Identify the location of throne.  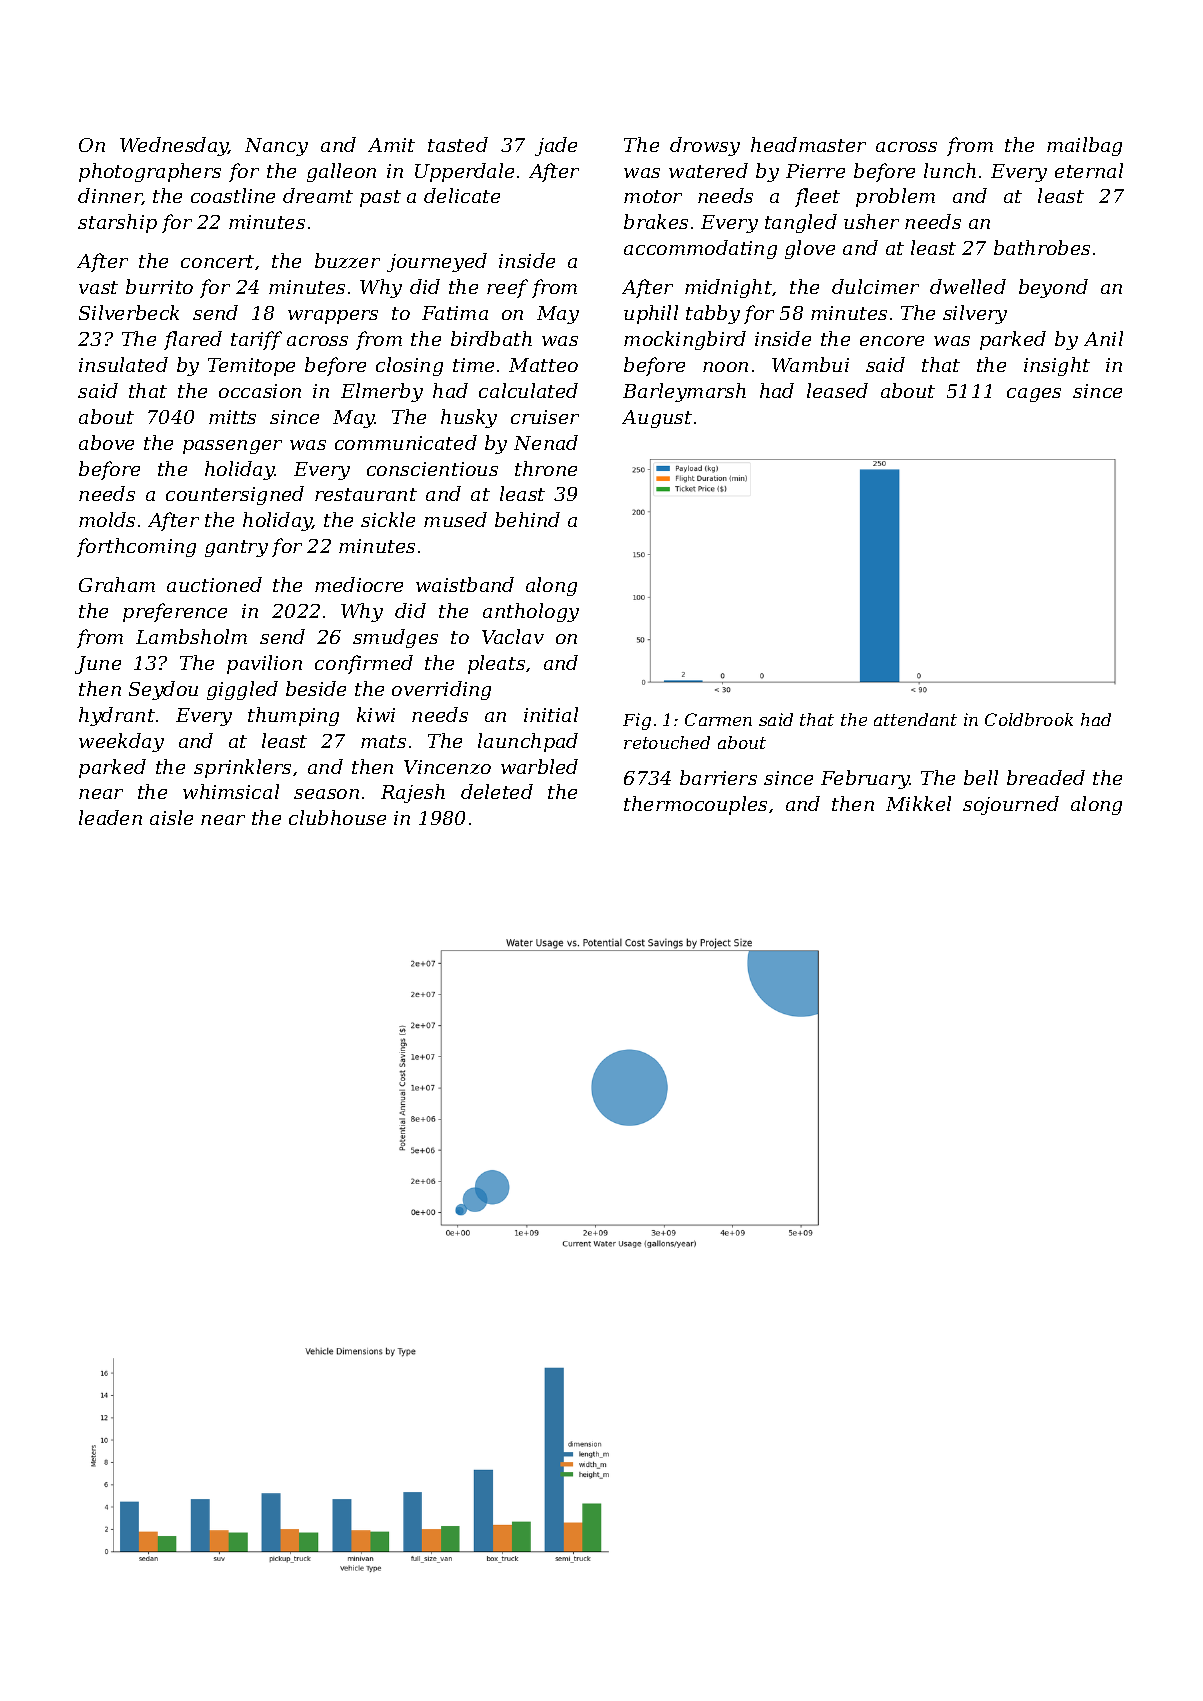
(546, 468).
